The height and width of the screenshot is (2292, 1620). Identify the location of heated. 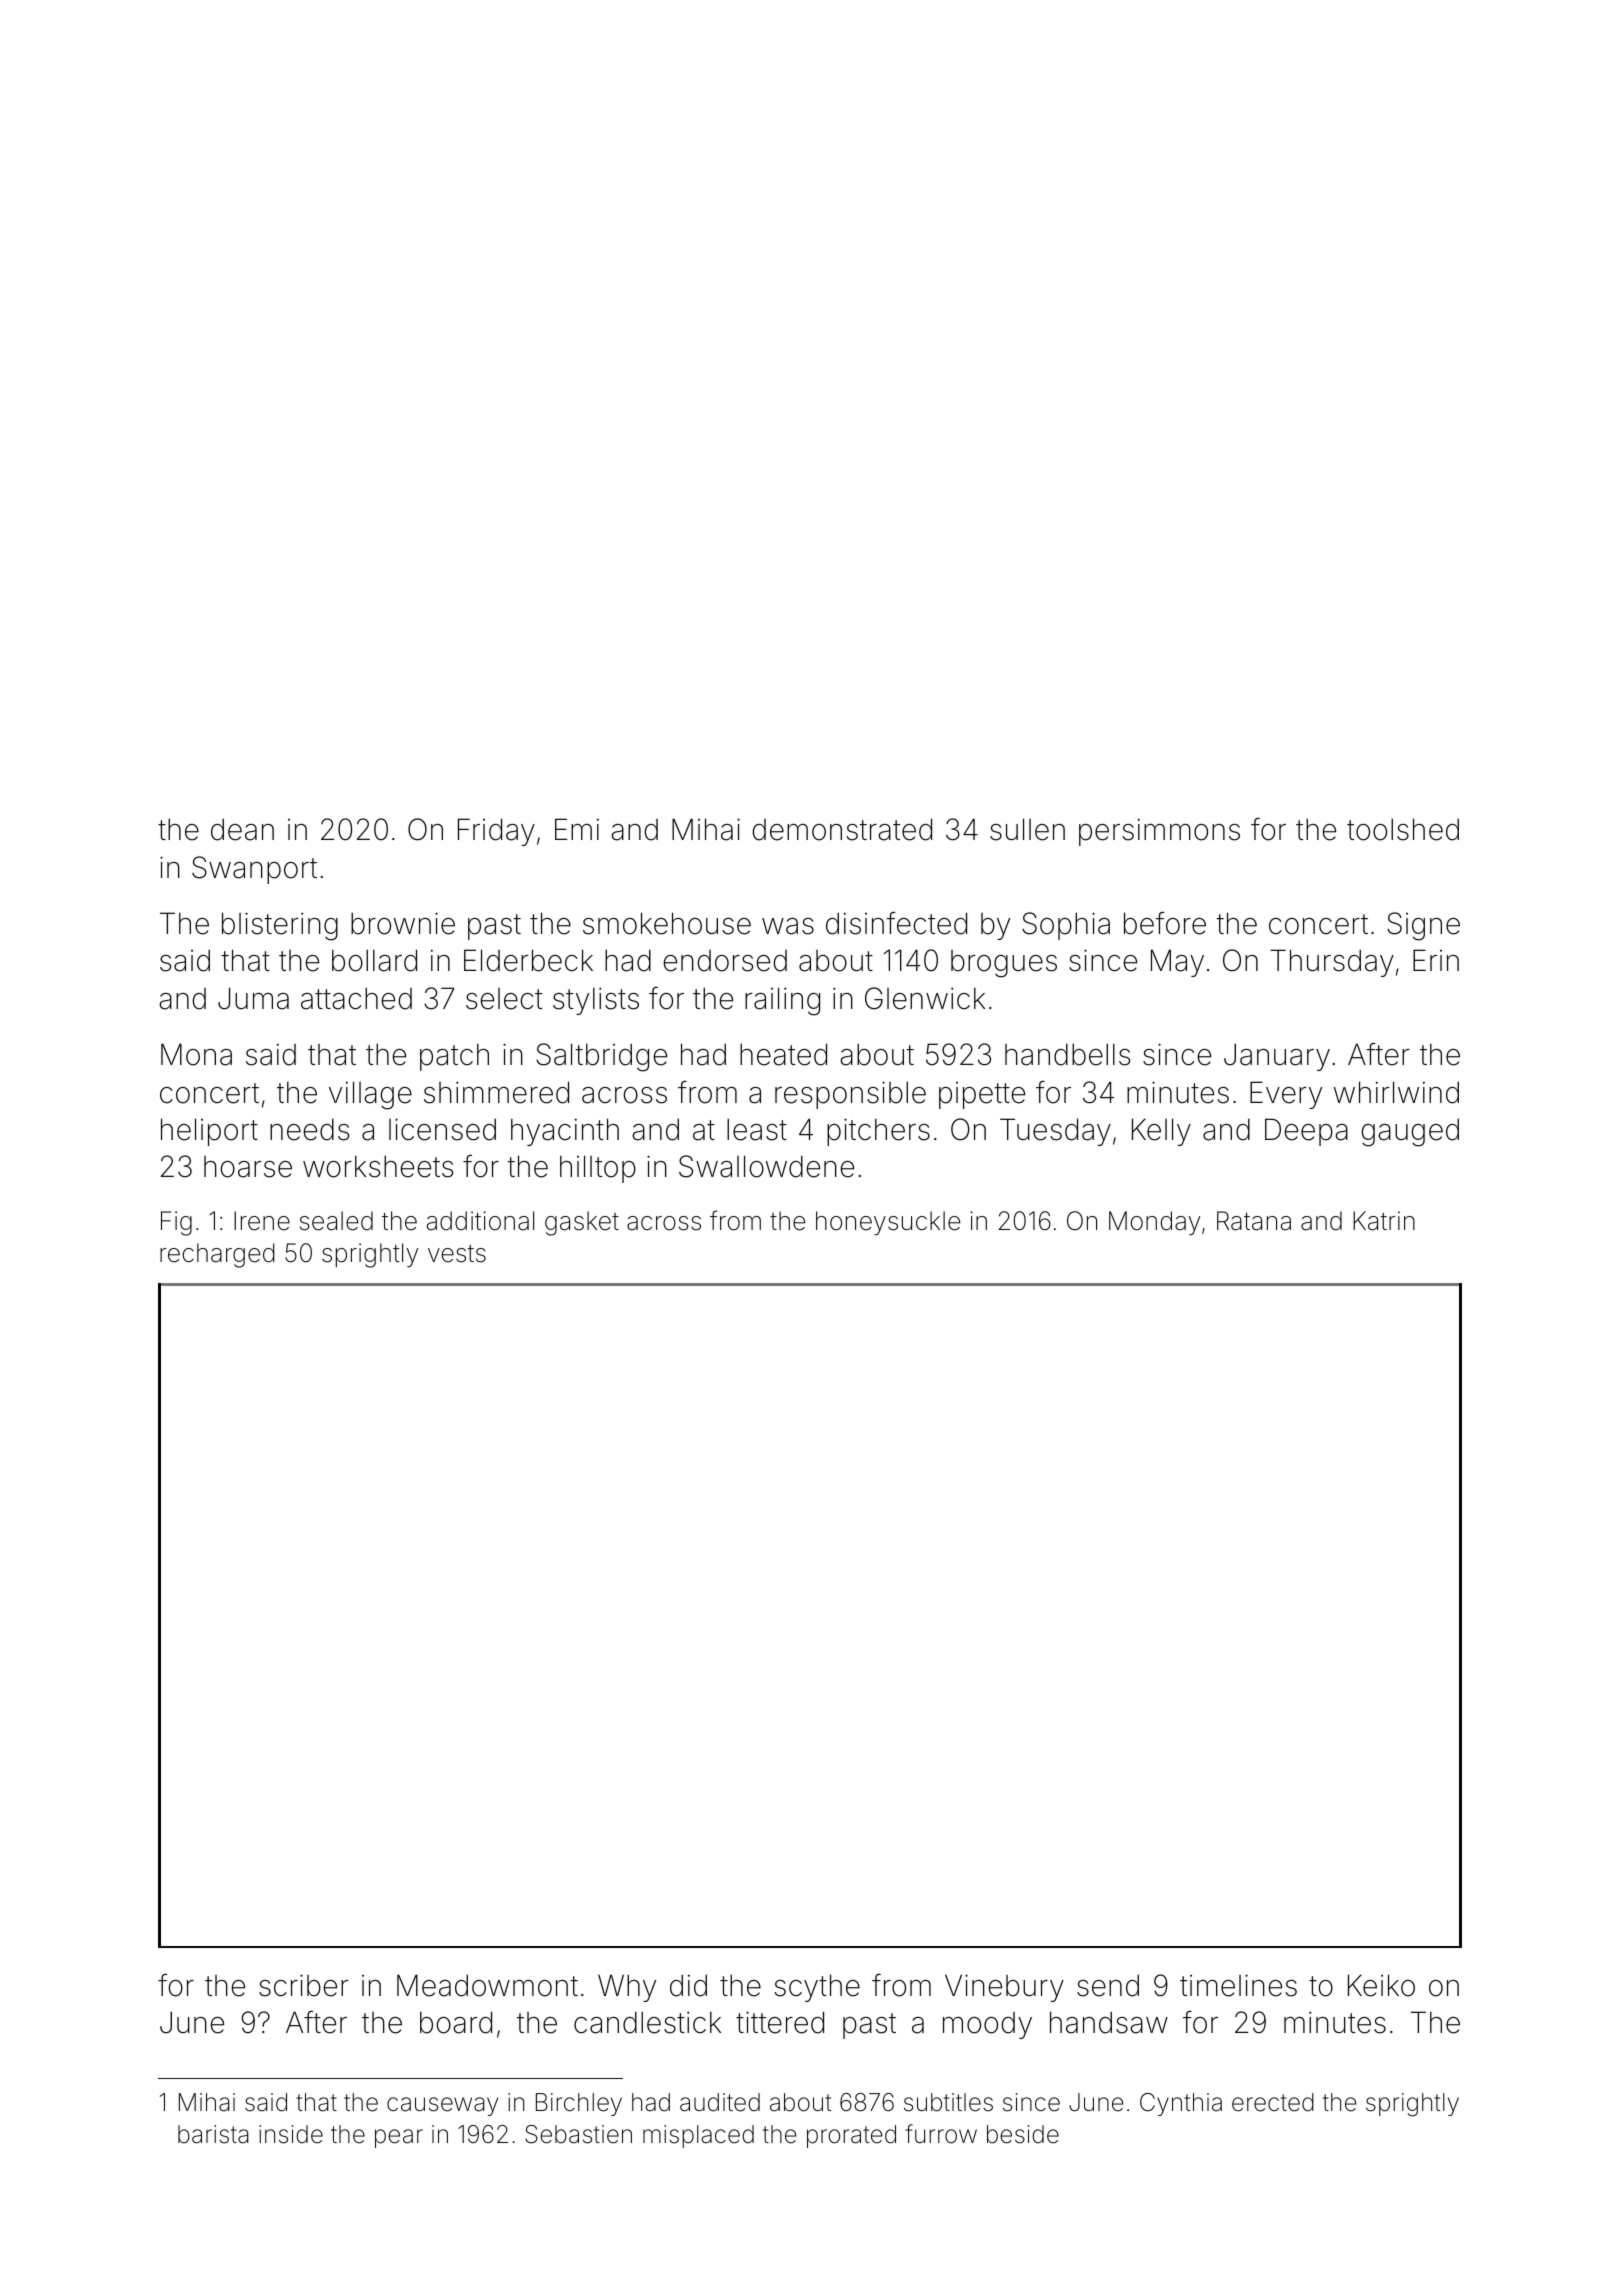
(783, 1054).
